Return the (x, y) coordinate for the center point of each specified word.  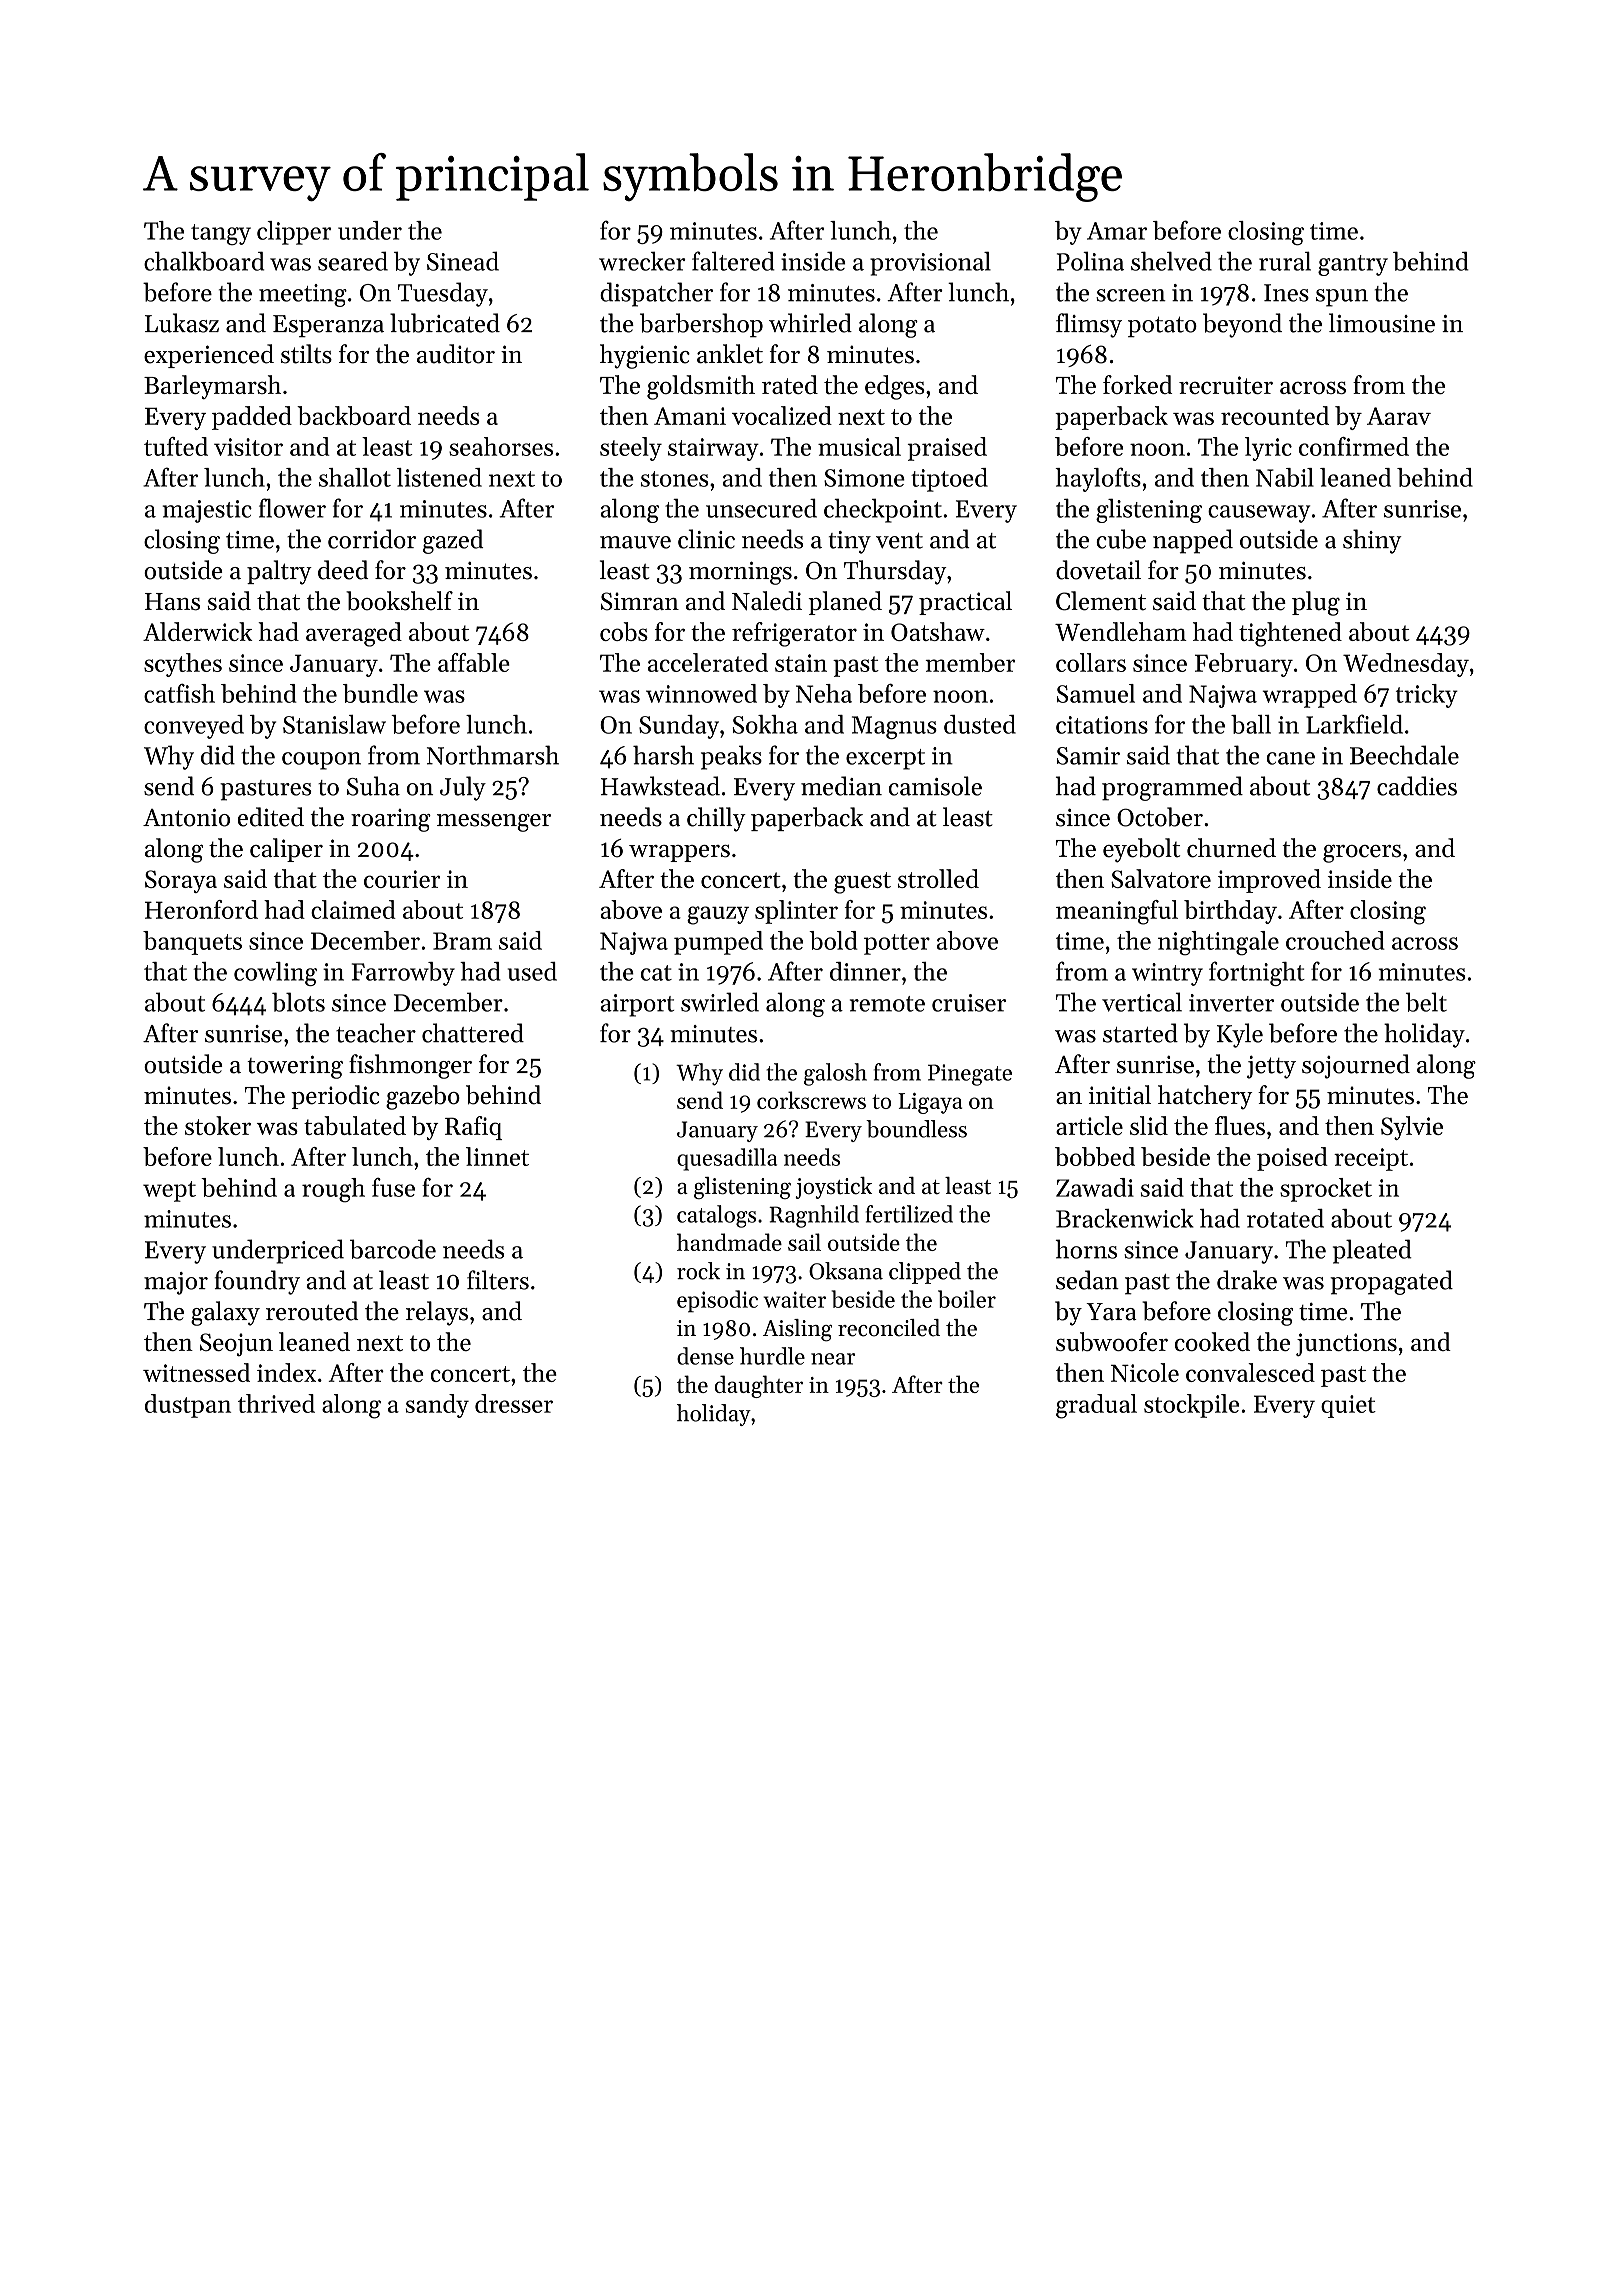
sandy (437, 1406)
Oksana (846, 1271)
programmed (1172, 788)
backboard (354, 415)
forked (1137, 384)
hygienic (645, 356)
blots (298, 1002)
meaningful (1117, 912)
